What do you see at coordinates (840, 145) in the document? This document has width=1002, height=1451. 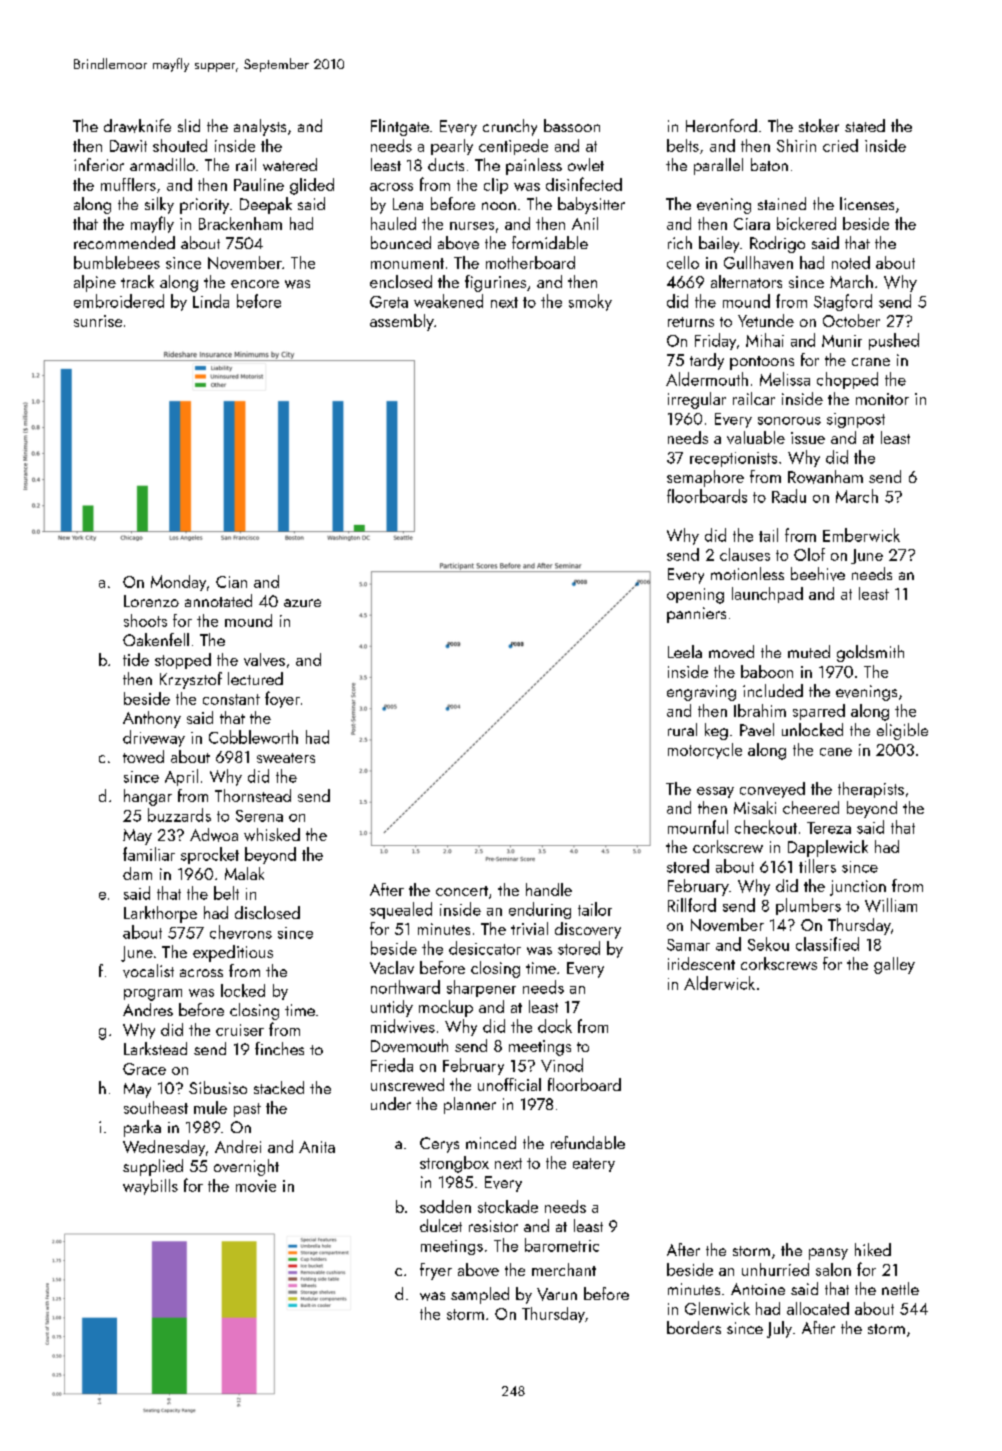 I see `cried` at bounding box center [840, 145].
